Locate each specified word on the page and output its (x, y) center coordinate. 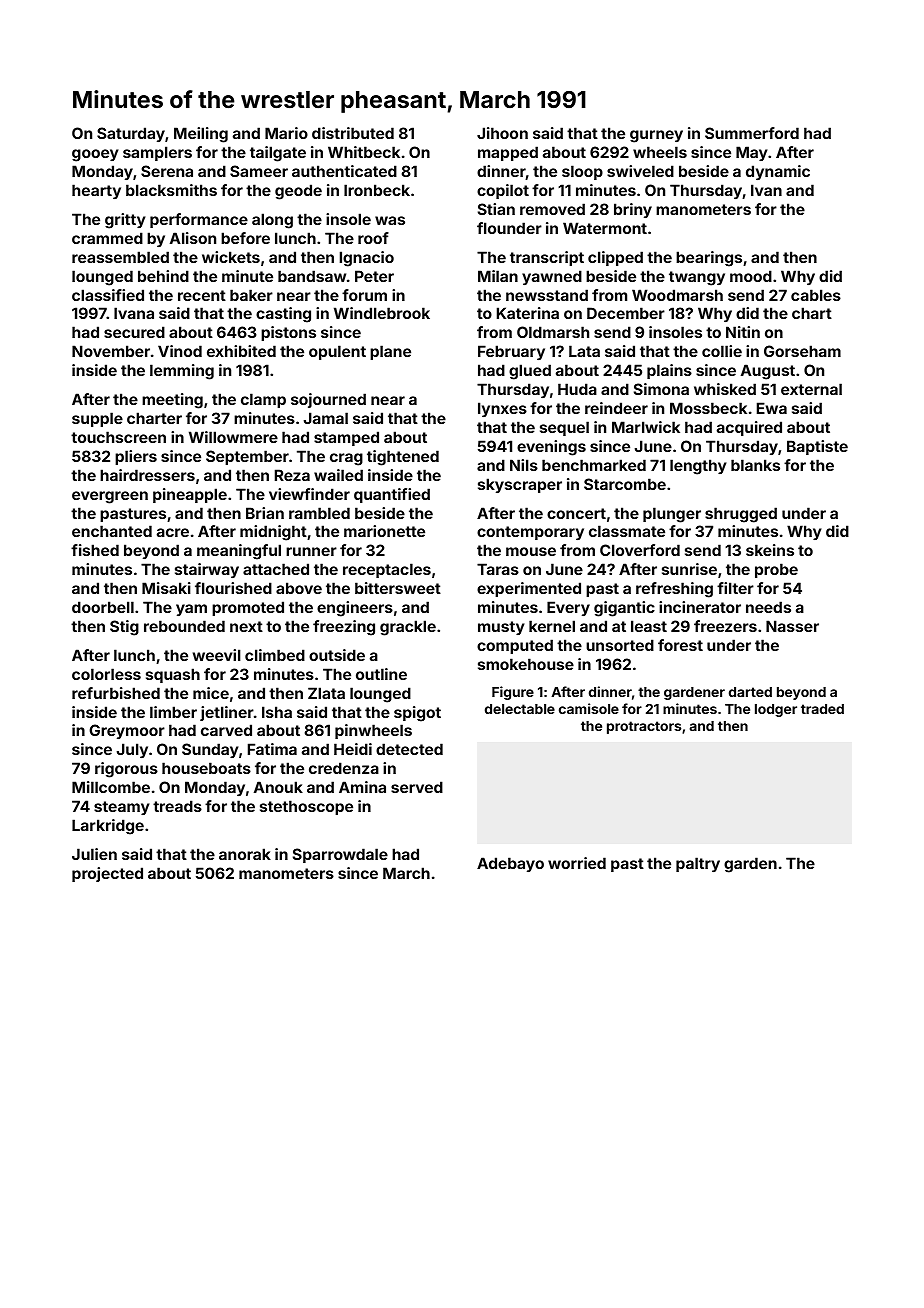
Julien (94, 854)
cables (816, 295)
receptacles (387, 570)
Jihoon (502, 133)
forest (680, 645)
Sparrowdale (340, 855)
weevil (217, 655)
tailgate (278, 154)
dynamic (778, 172)
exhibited (241, 351)
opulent (337, 352)
